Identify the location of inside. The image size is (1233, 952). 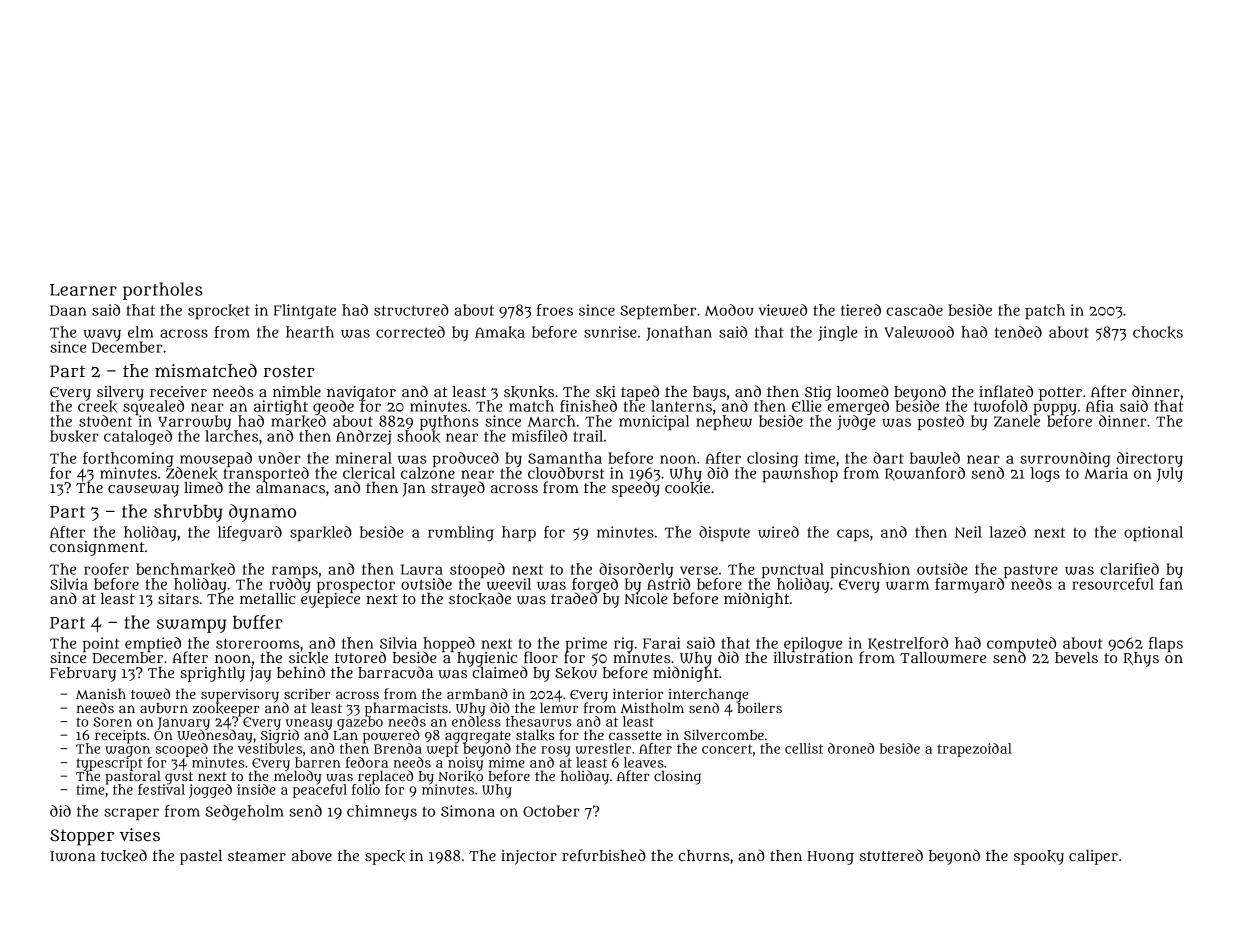
(256, 789).
